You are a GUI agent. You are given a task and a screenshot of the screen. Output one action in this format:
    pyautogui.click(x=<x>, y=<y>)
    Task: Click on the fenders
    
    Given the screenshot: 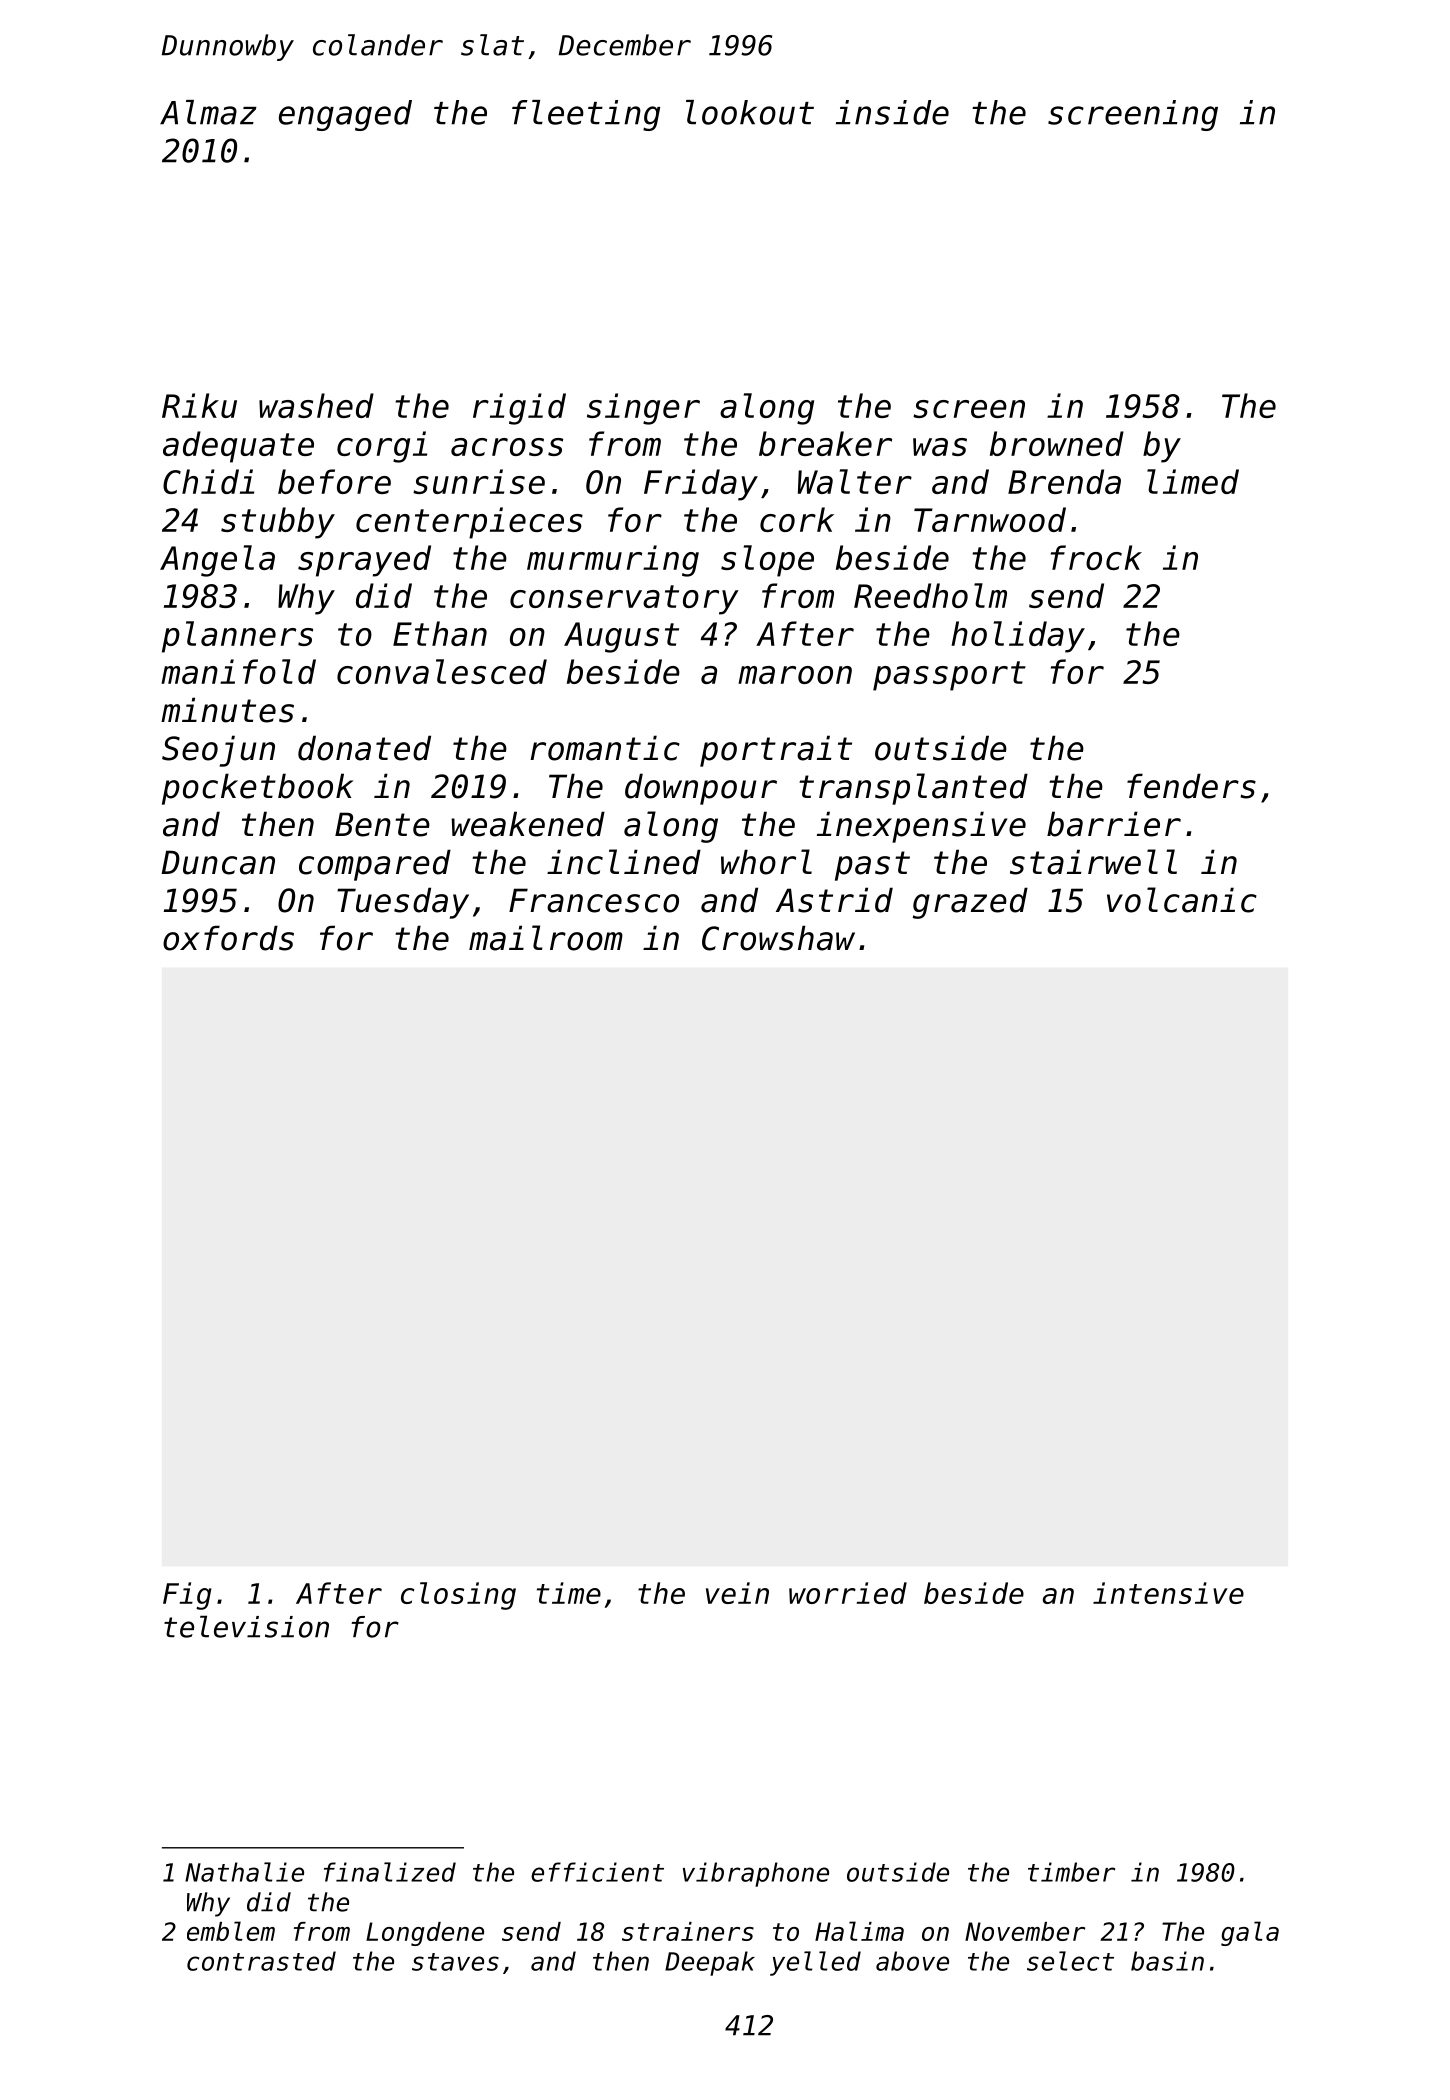 What is the action you would take?
    pyautogui.click(x=1191, y=786)
